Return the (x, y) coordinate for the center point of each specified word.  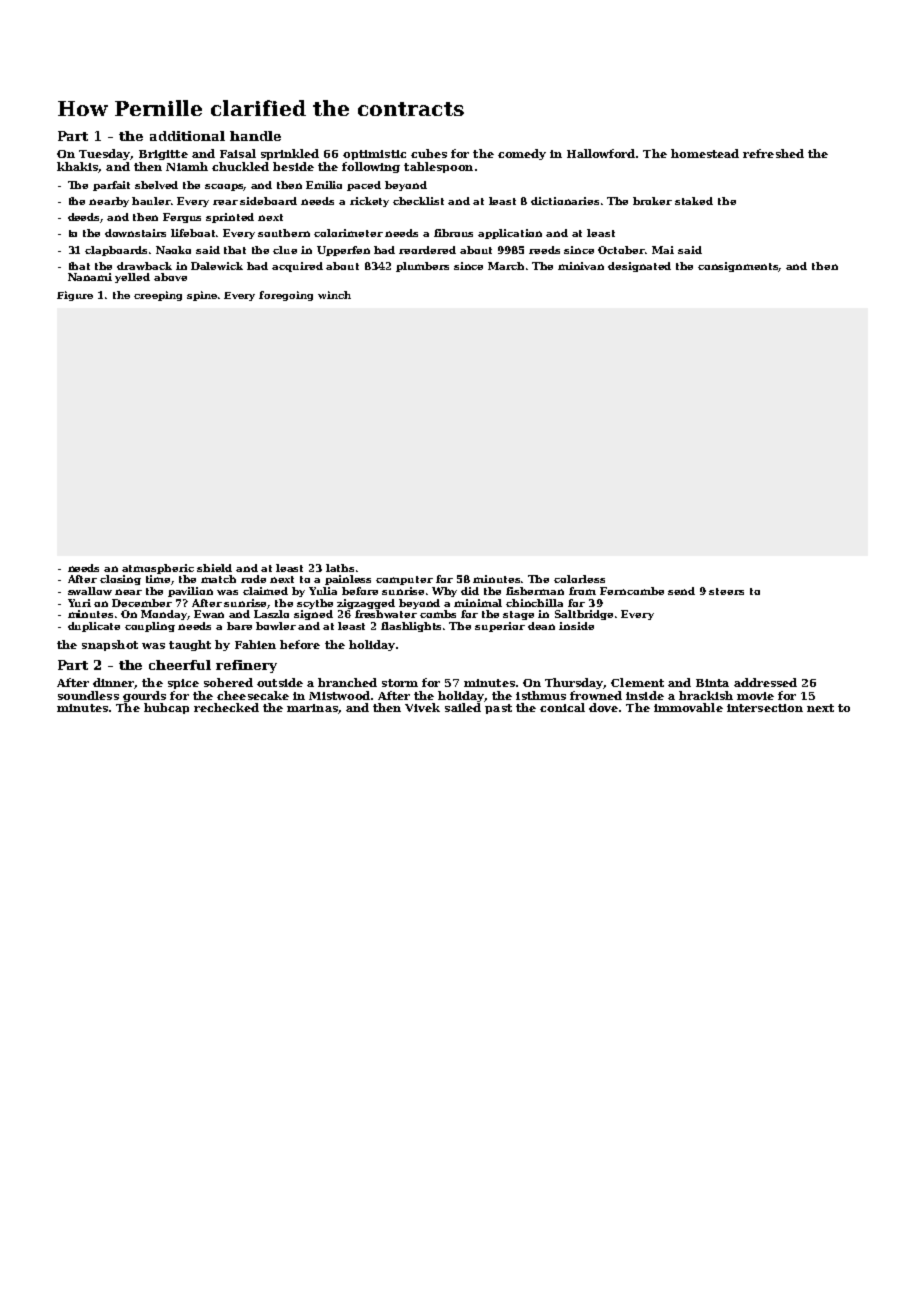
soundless (88, 695)
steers (726, 591)
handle (255, 136)
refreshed (773, 153)
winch (334, 295)
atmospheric (158, 569)
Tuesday (105, 154)
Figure (75, 296)
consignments (738, 267)
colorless (579, 579)
